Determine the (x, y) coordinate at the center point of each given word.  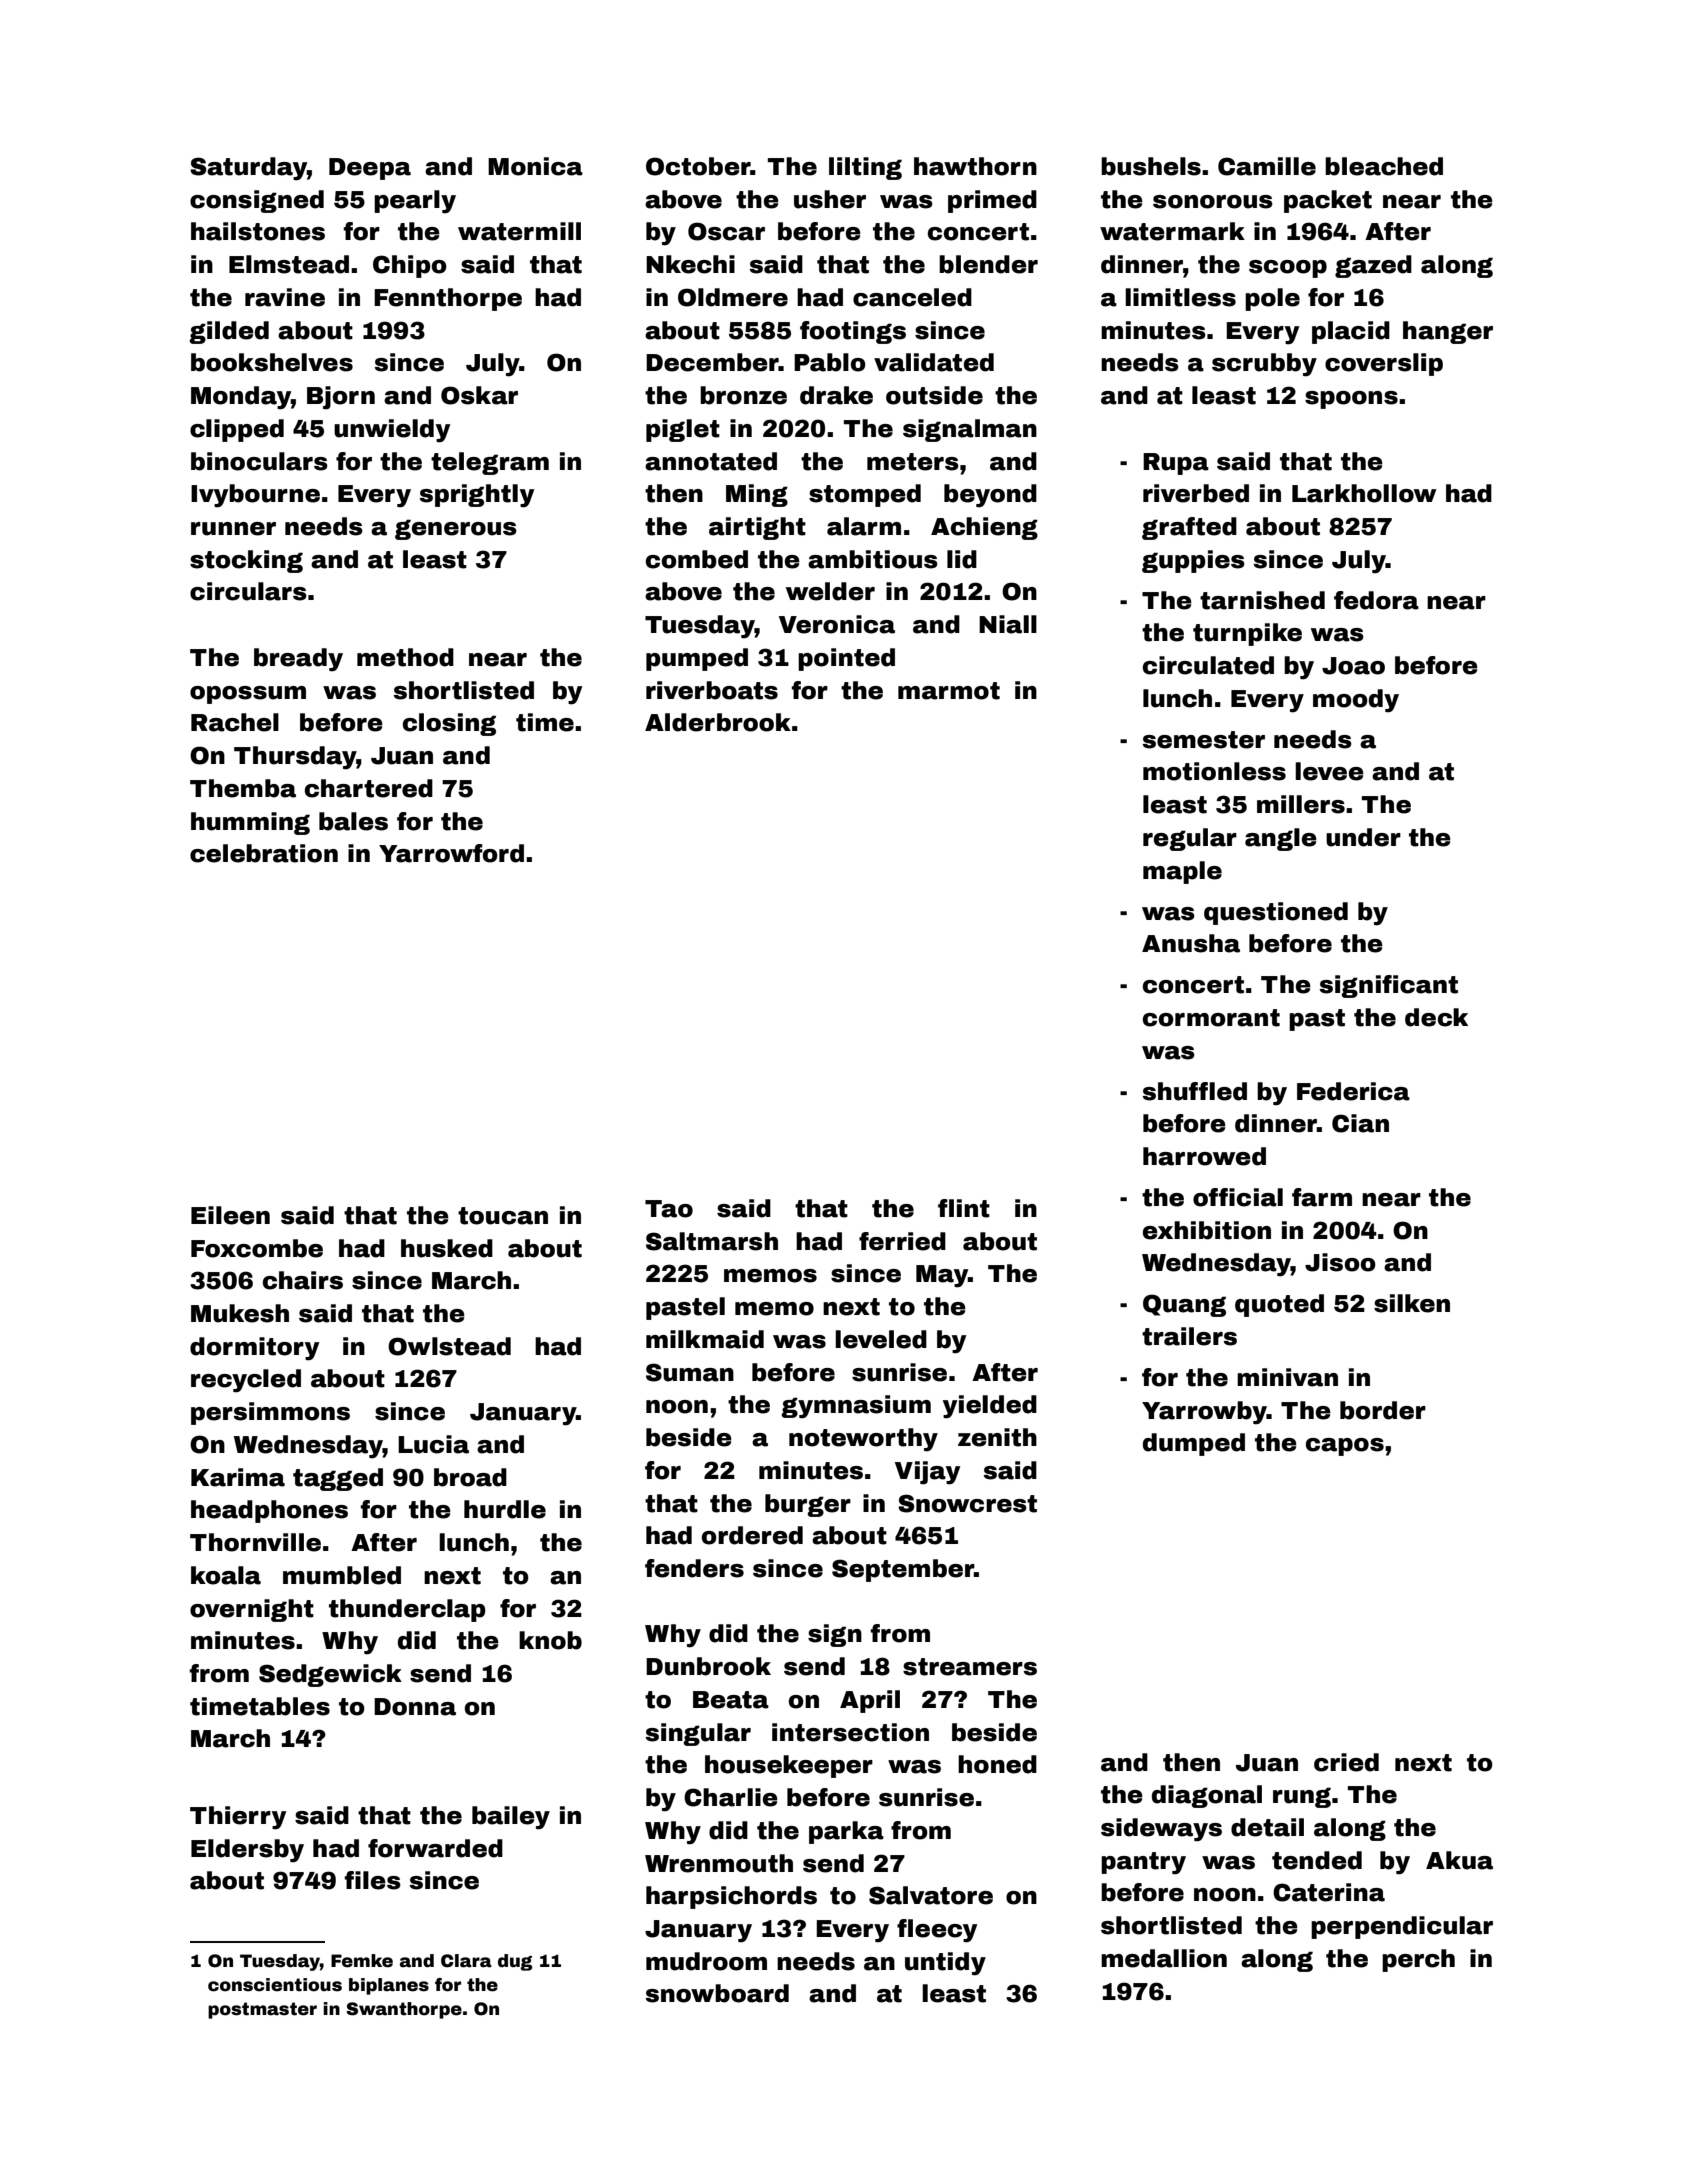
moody (1356, 701)
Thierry (238, 1818)
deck (1436, 1017)
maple (1182, 872)
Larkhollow (1364, 493)
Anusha (1191, 943)
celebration (264, 853)
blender (988, 264)
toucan (503, 1216)
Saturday (248, 169)
